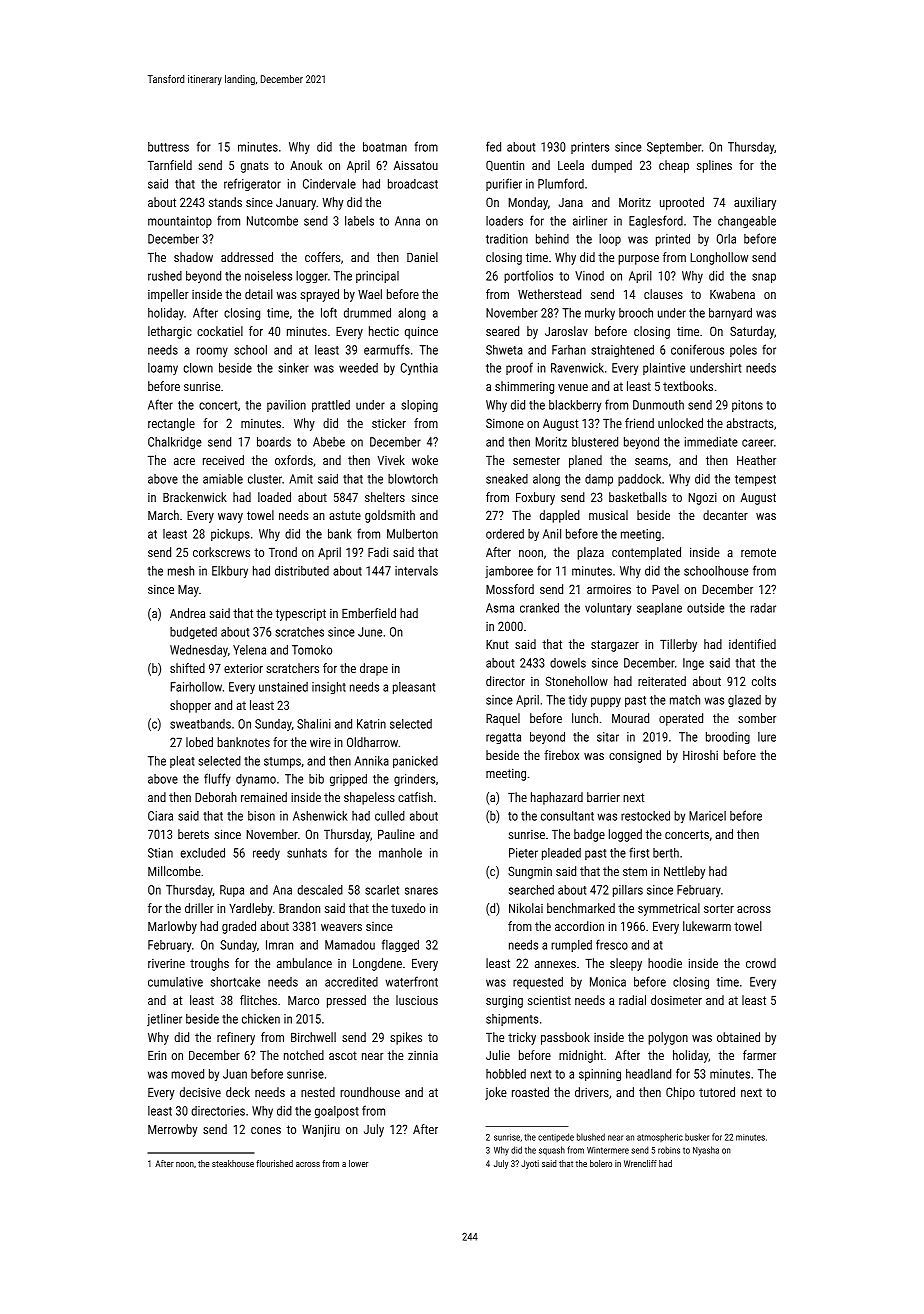 The width and height of the document is (924, 1314). Describe the element at coordinates (187, 613) in the document. I see `Andrea` at that location.
